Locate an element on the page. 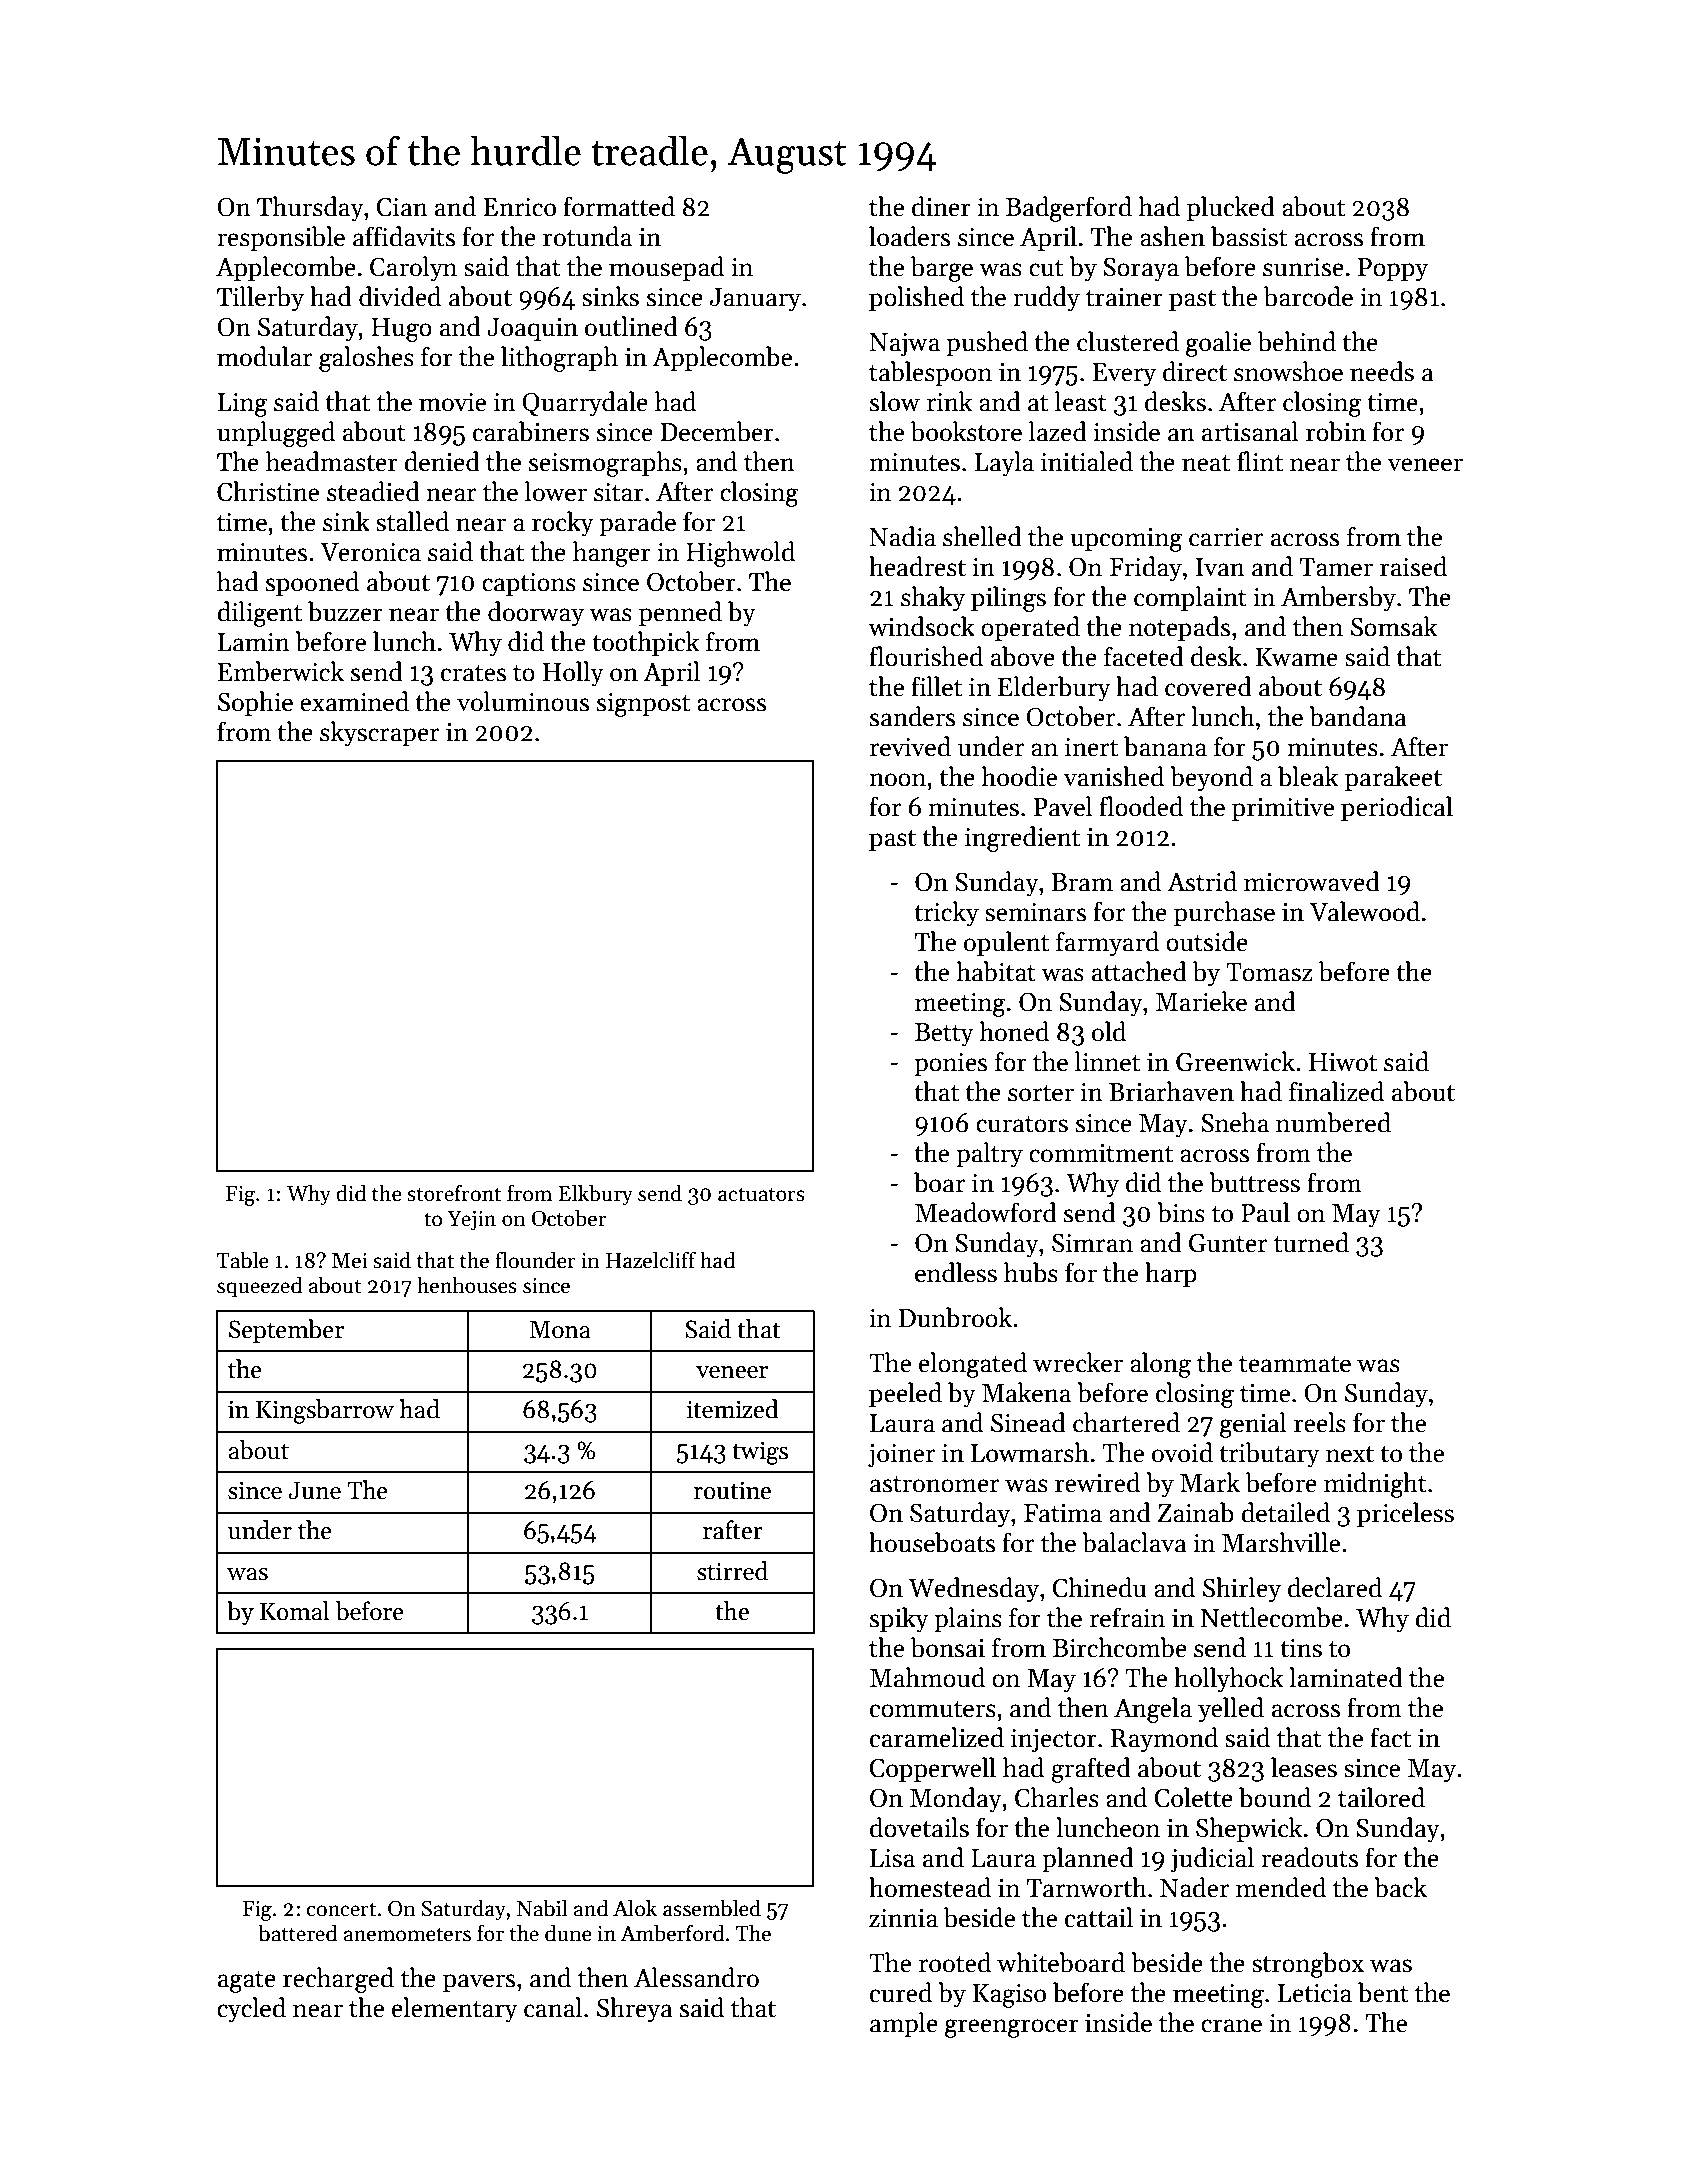  voluminous is located at coordinates (523, 701).
